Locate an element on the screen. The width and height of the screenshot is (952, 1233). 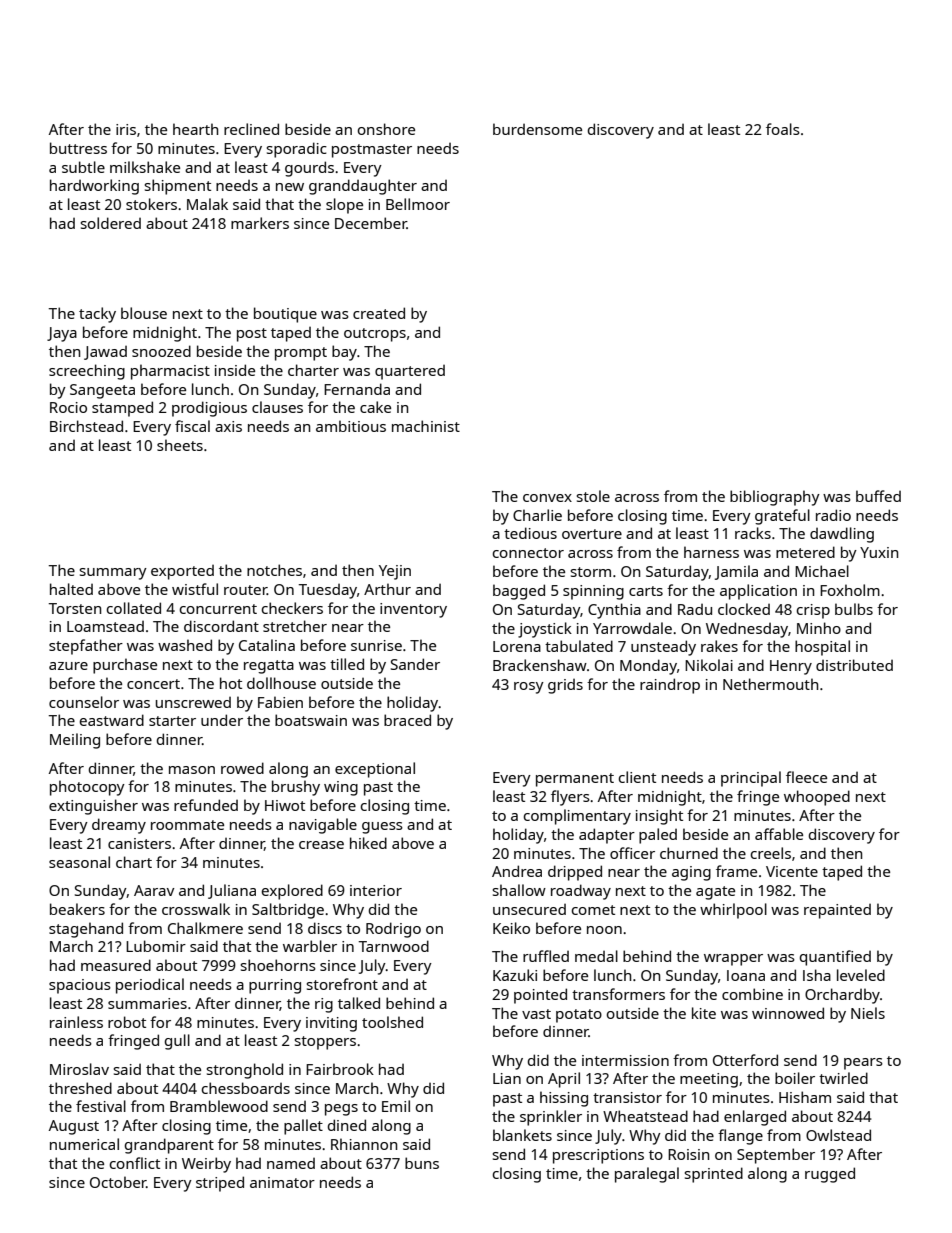
Malak is located at coordinates (207, 204).
